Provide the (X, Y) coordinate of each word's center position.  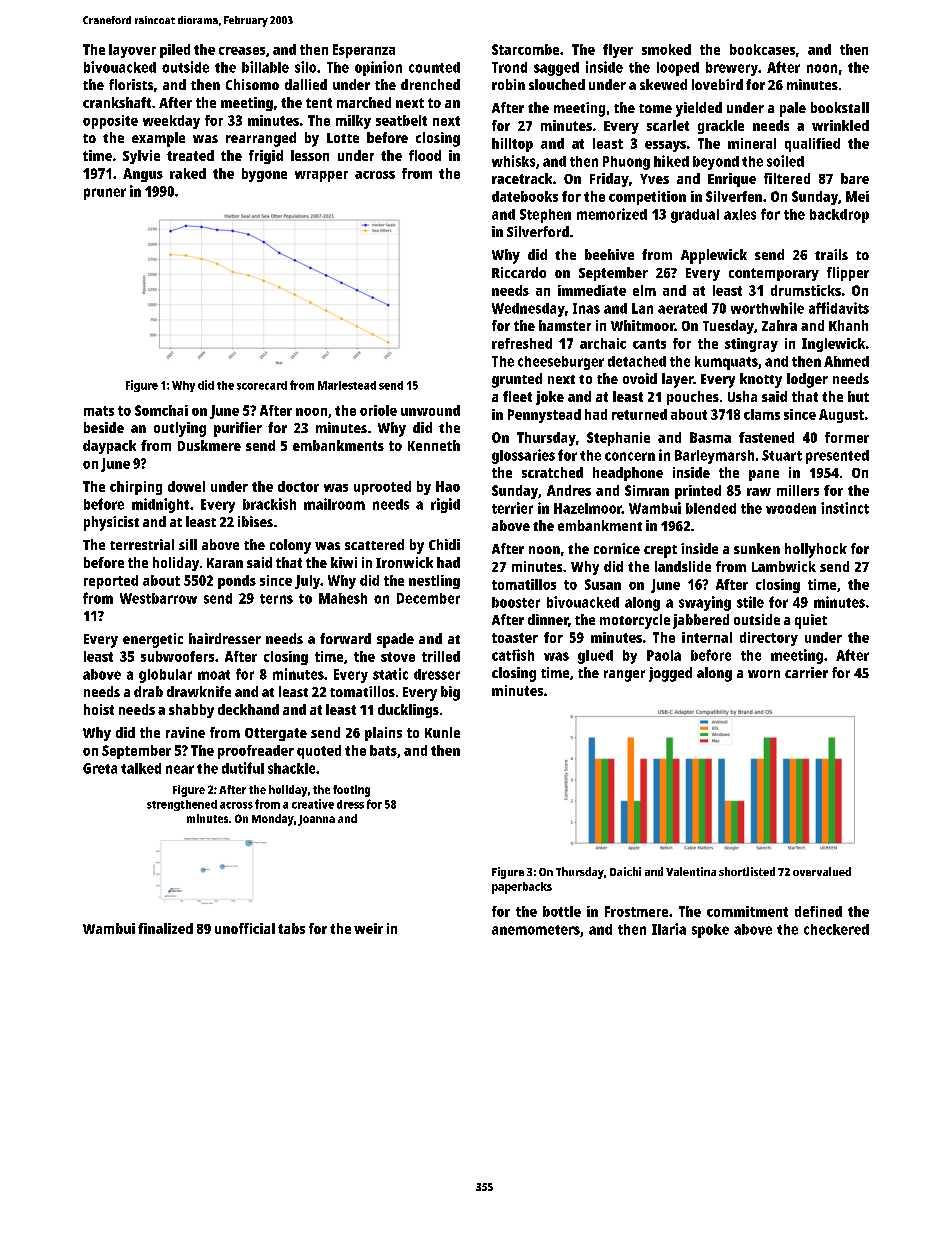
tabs (291, 928)
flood (425, 155)
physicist (111, 523)
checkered (836, 929)
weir (368, 928)
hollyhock (816, 550)
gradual (695, 216)
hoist (99, 709)
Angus (143, 175)
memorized (612, 214)
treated (190, 155)
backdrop (839, 216)
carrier (806, 672)
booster (516, 602)
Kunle (442, 732)
